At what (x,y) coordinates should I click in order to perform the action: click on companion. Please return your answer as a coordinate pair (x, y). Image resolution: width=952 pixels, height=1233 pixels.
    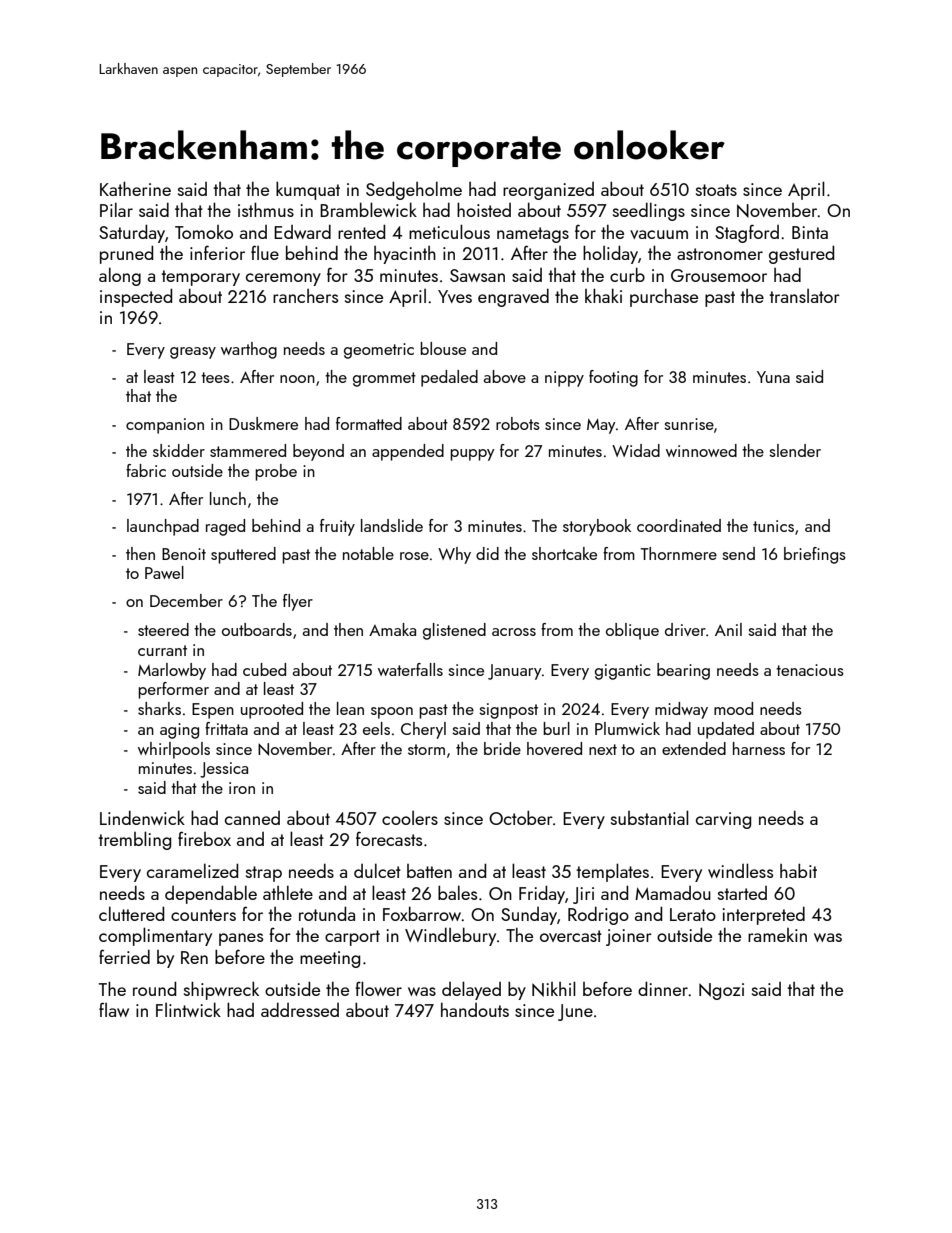
    Looking at the image, I should click on (165, 426).
